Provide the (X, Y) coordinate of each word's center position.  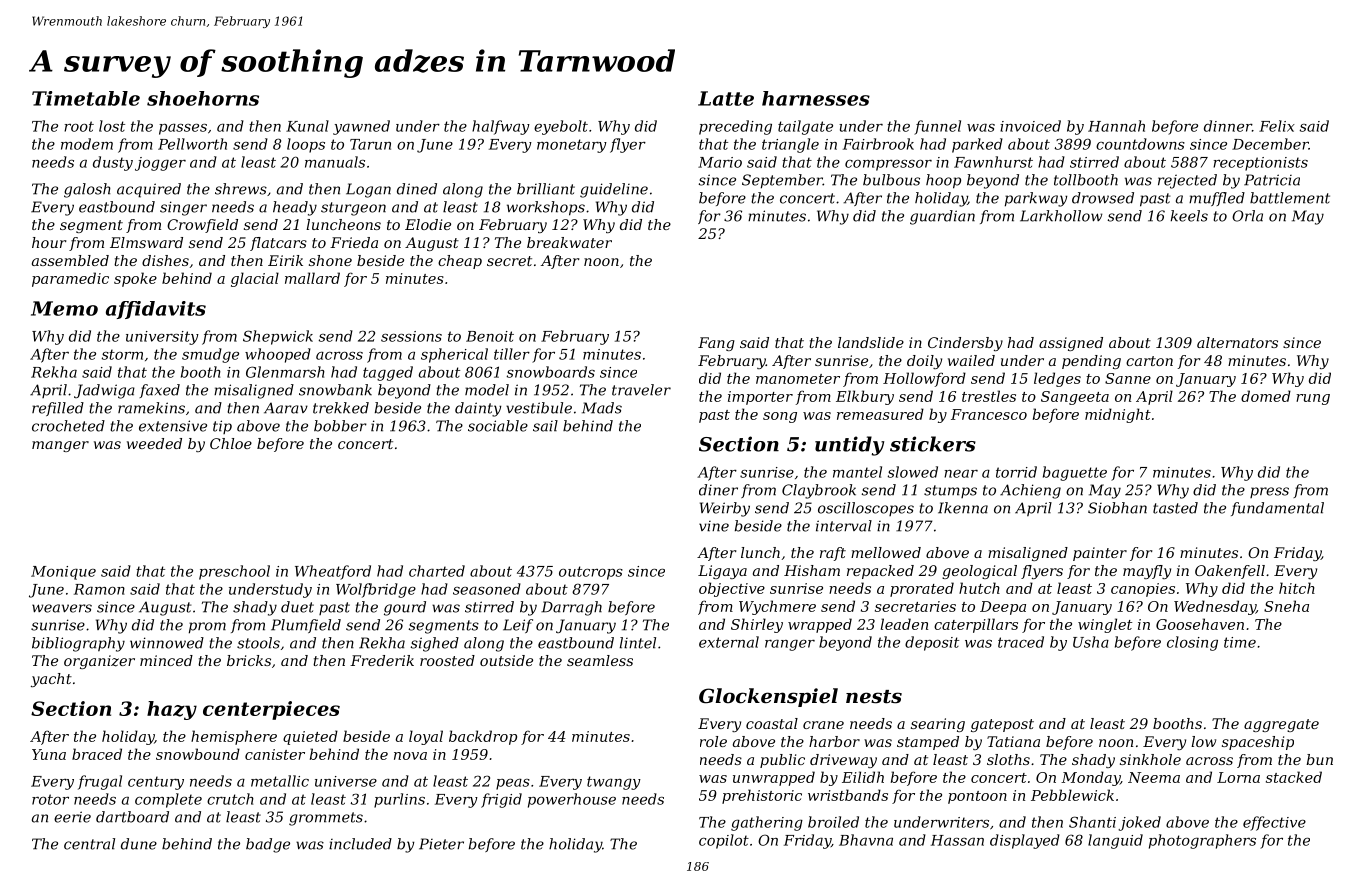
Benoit (490, 336)
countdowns (1140, 144)
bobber (340, 426)
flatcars (278, 244)
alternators (1237, 342)
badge (268, 845)
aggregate (1281, 725)
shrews (241, 189)
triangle (790, 145)
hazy (172, 710)
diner (718, 490)
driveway (843, 761)
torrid (1016, 472)
